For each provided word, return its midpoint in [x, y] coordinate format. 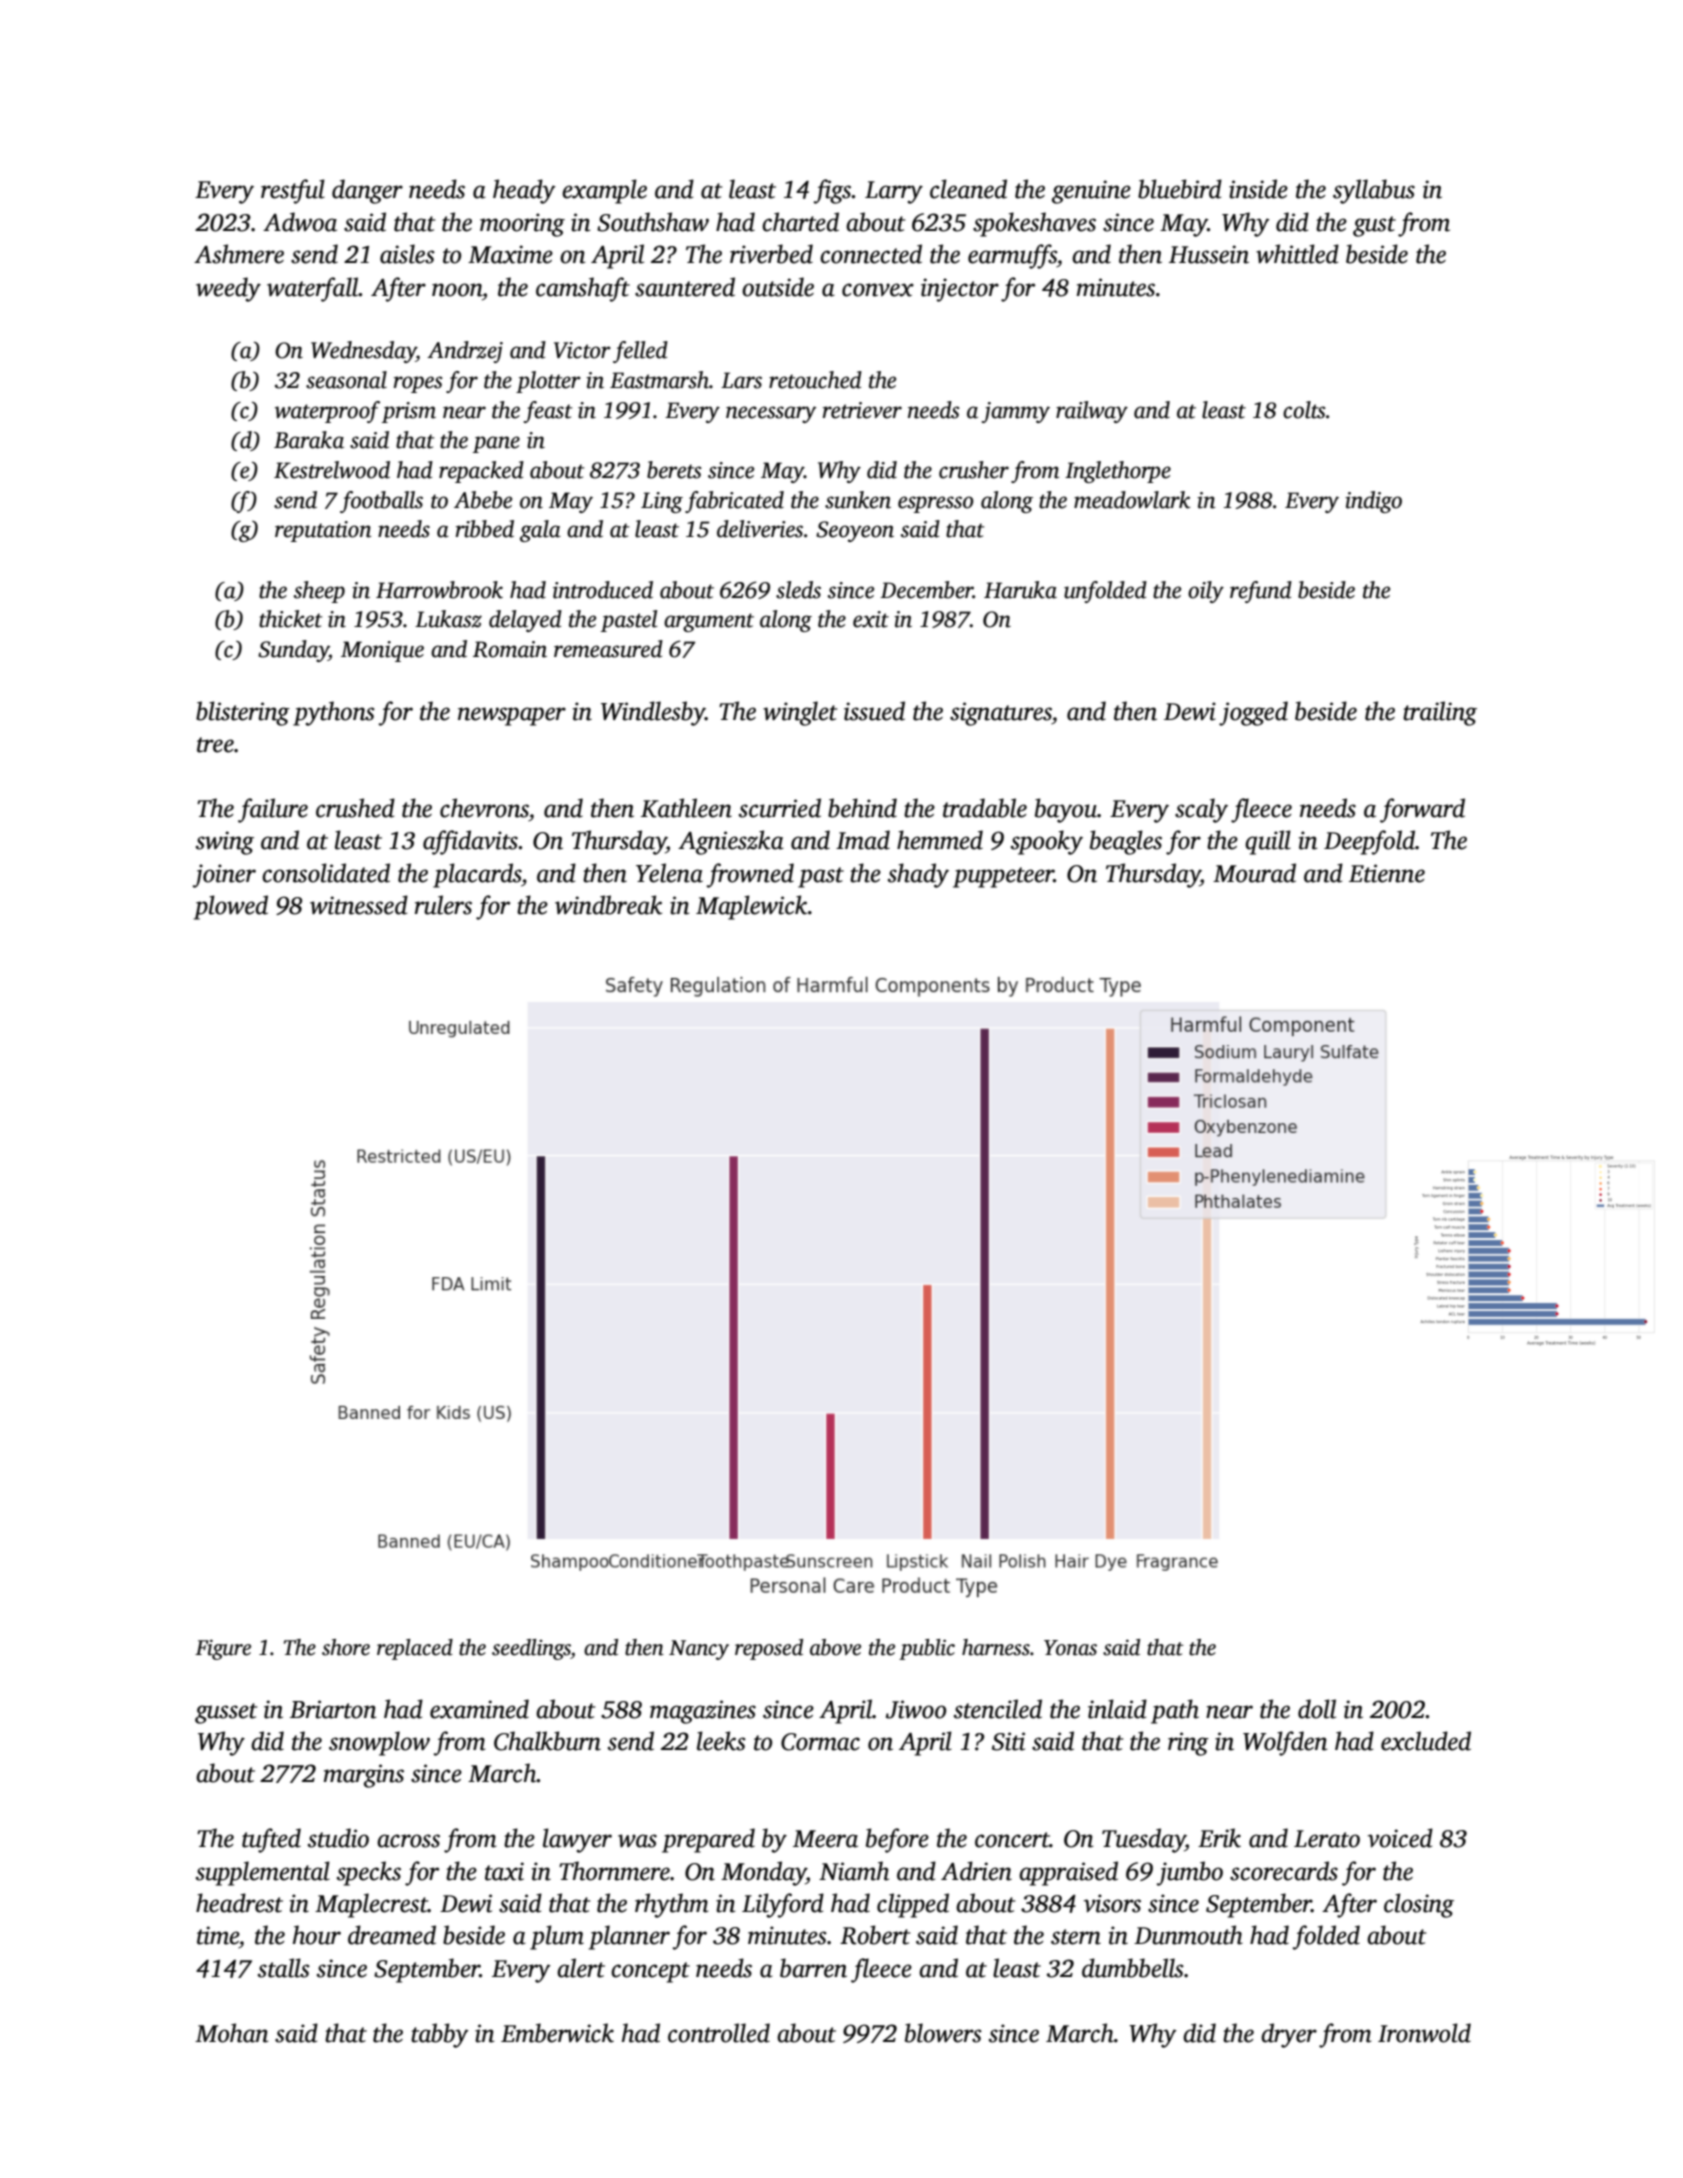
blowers [943, 2033]
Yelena [669, 873]
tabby [440, 2035]
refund [1261, 592]
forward [1422, 810]
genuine [1091, 192]
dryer [1289, 2035]
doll [1317, 1709]
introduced [603, 590]
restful [293, 191]
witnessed [359, 905]
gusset [226, 1713]
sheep [319, 592]
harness [996, 1647]
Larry [894, 192]
